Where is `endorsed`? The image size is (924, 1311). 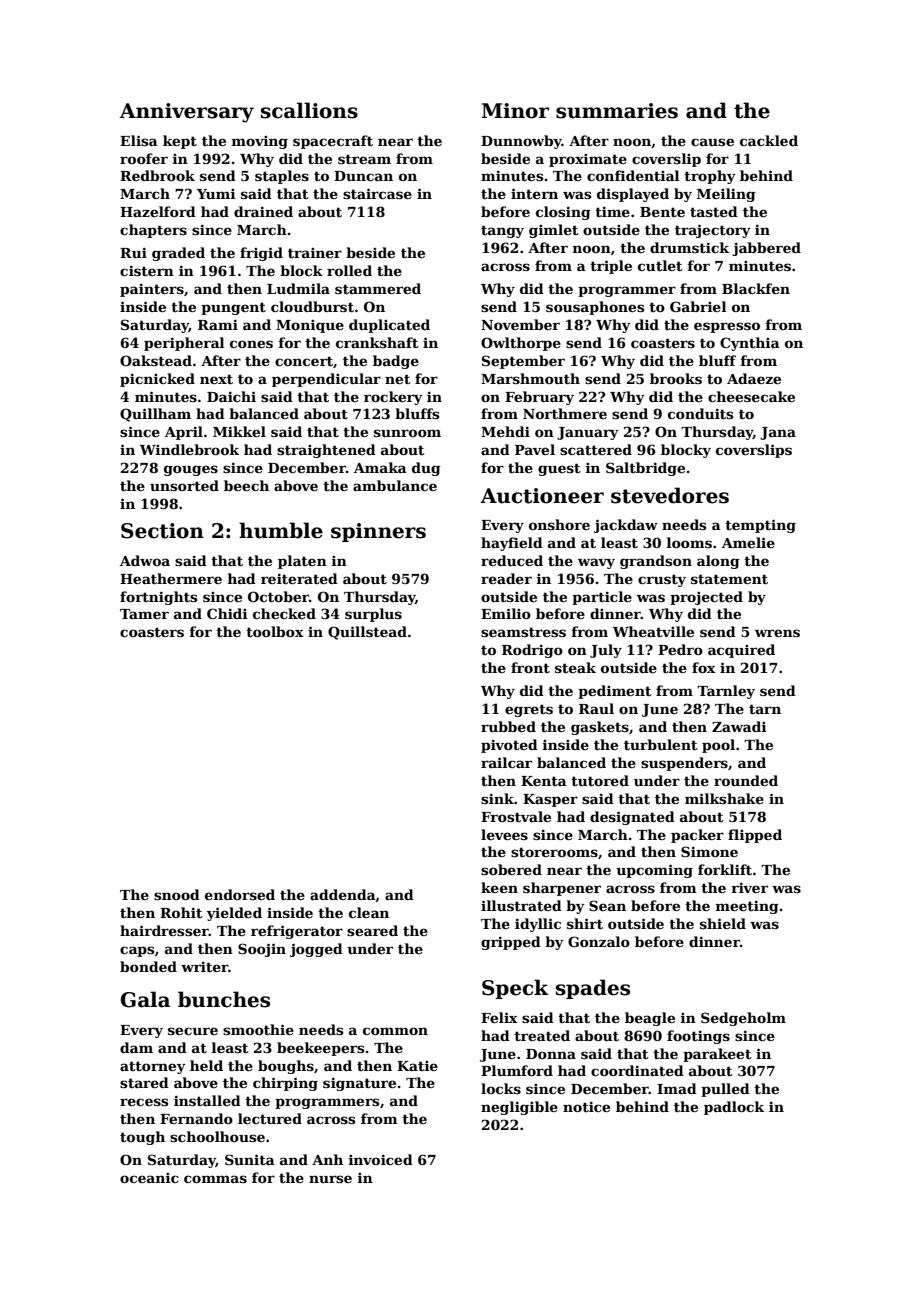 endorsed is located at coordinates (240, 894).
